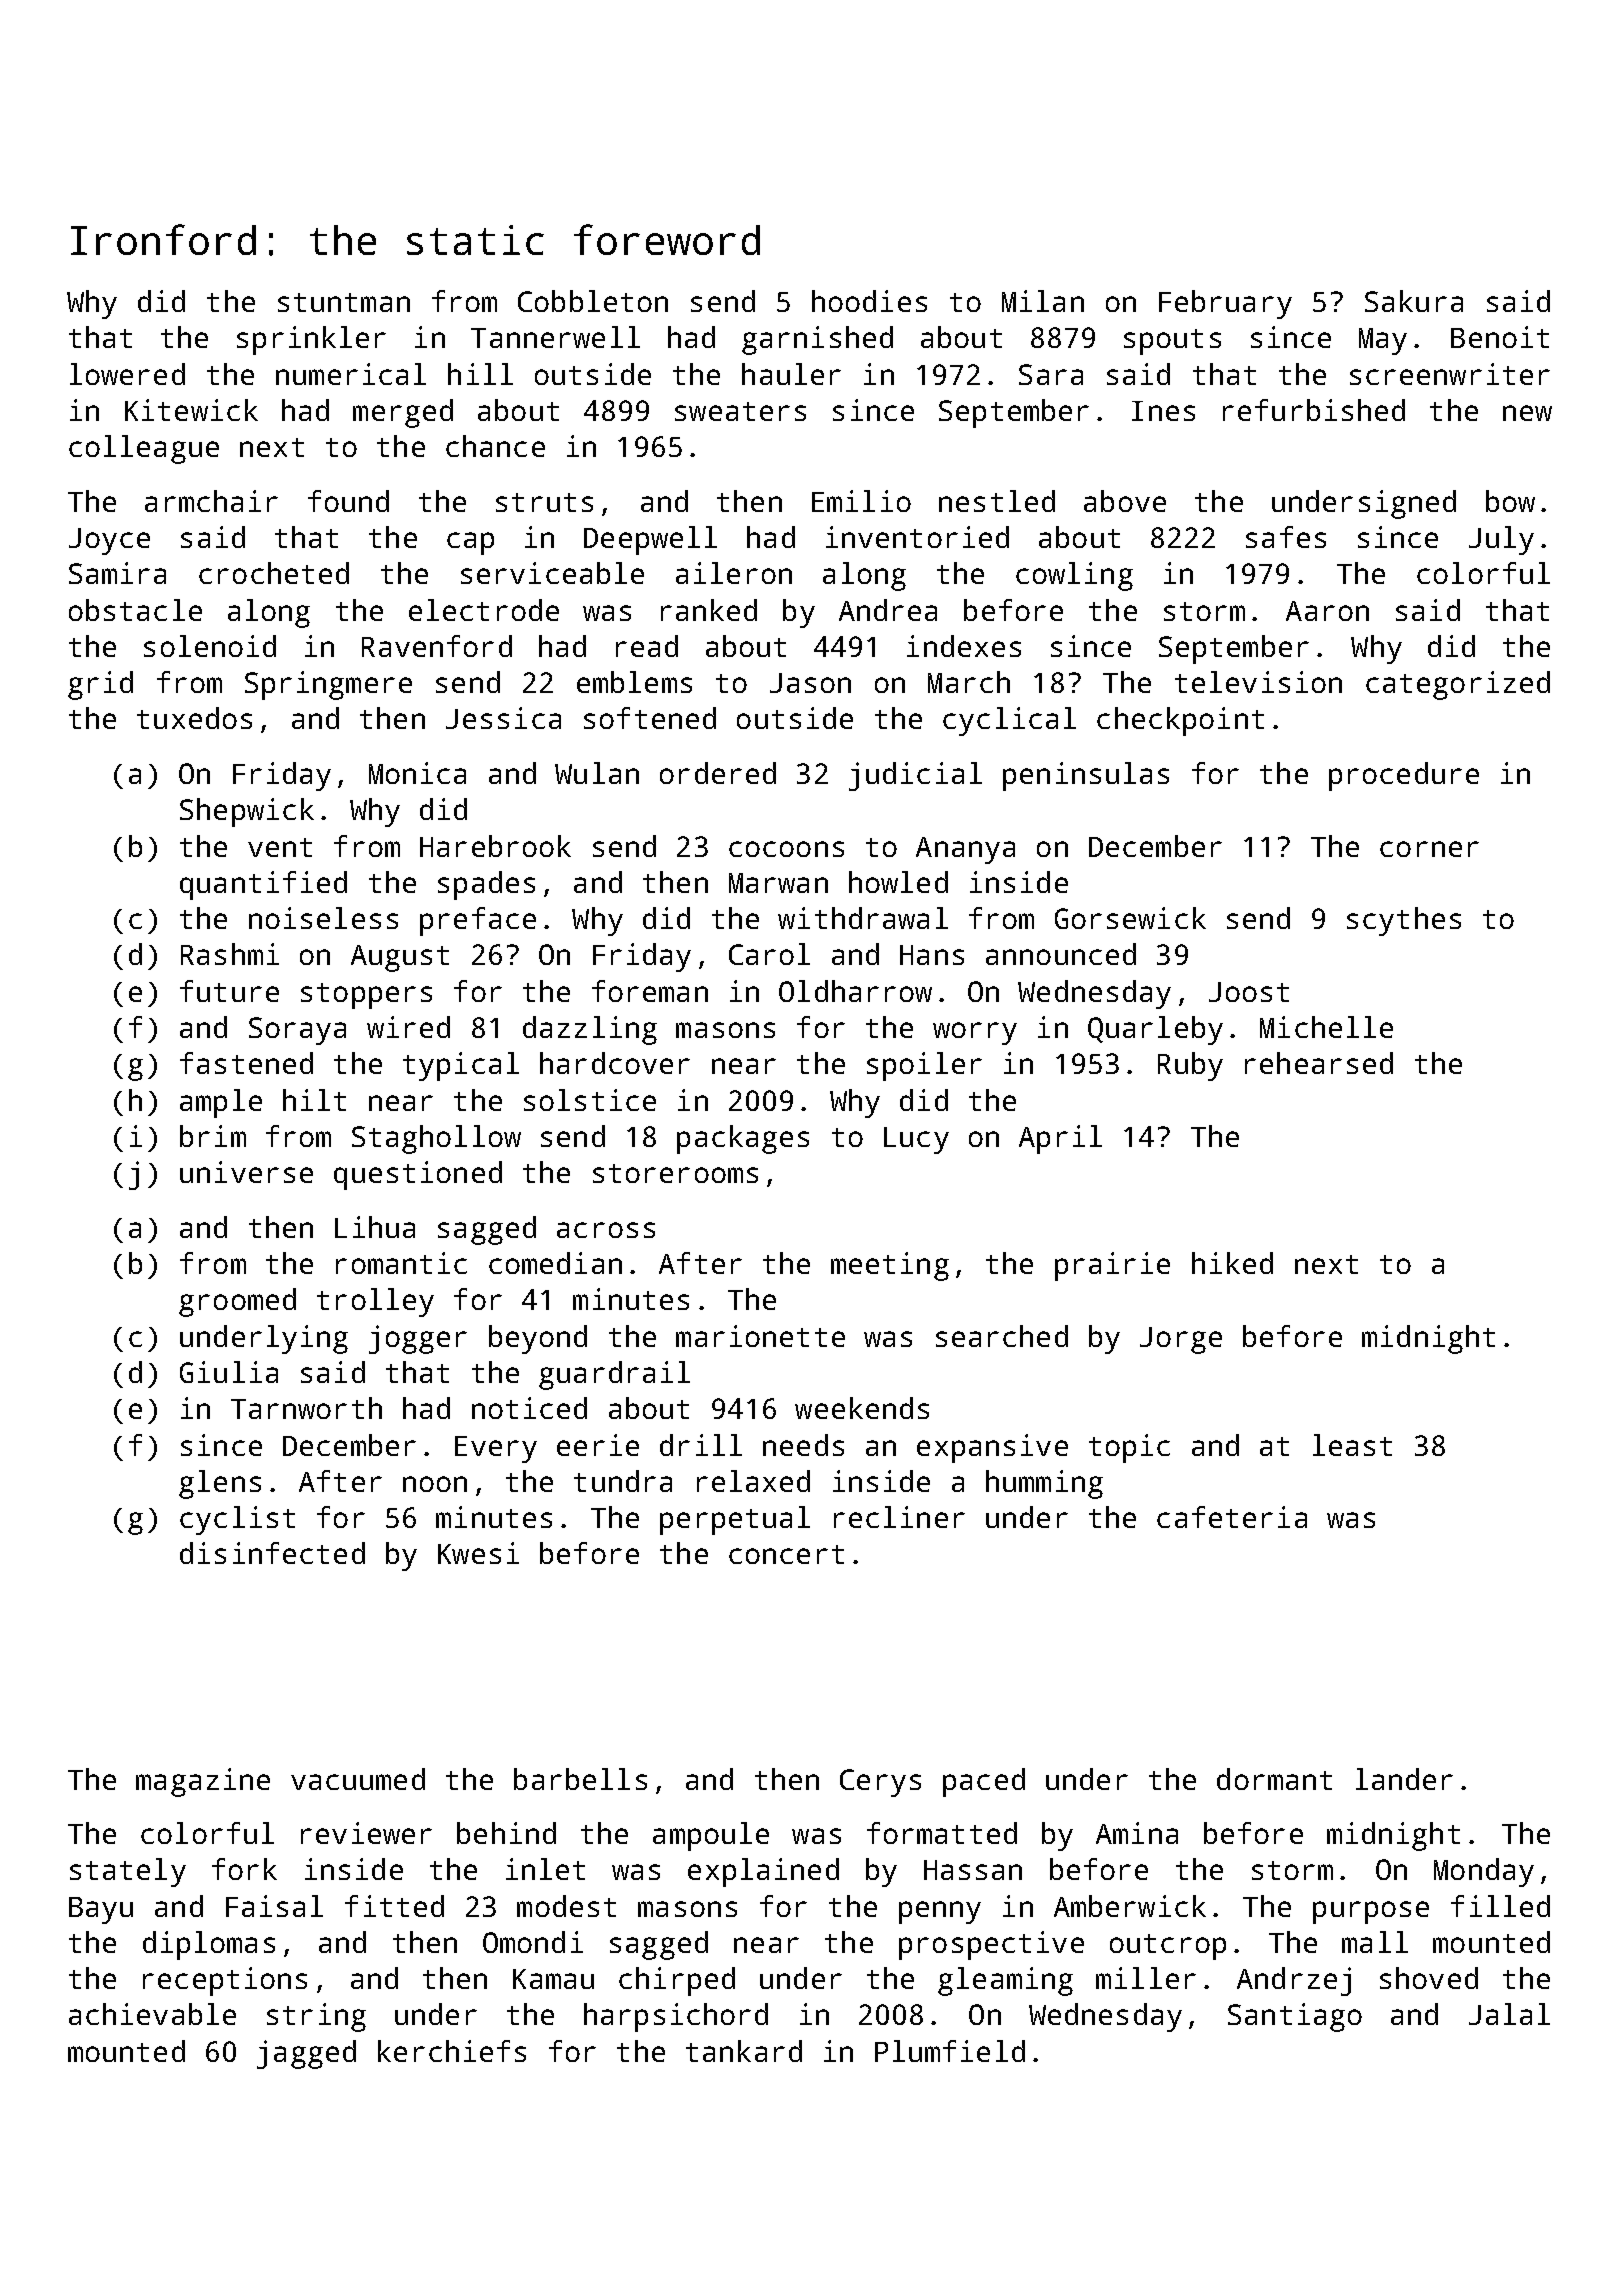  What do you see at coordinates (495, 846) in the image?
I see `Harebrook` at bounding box center [495, 846].
